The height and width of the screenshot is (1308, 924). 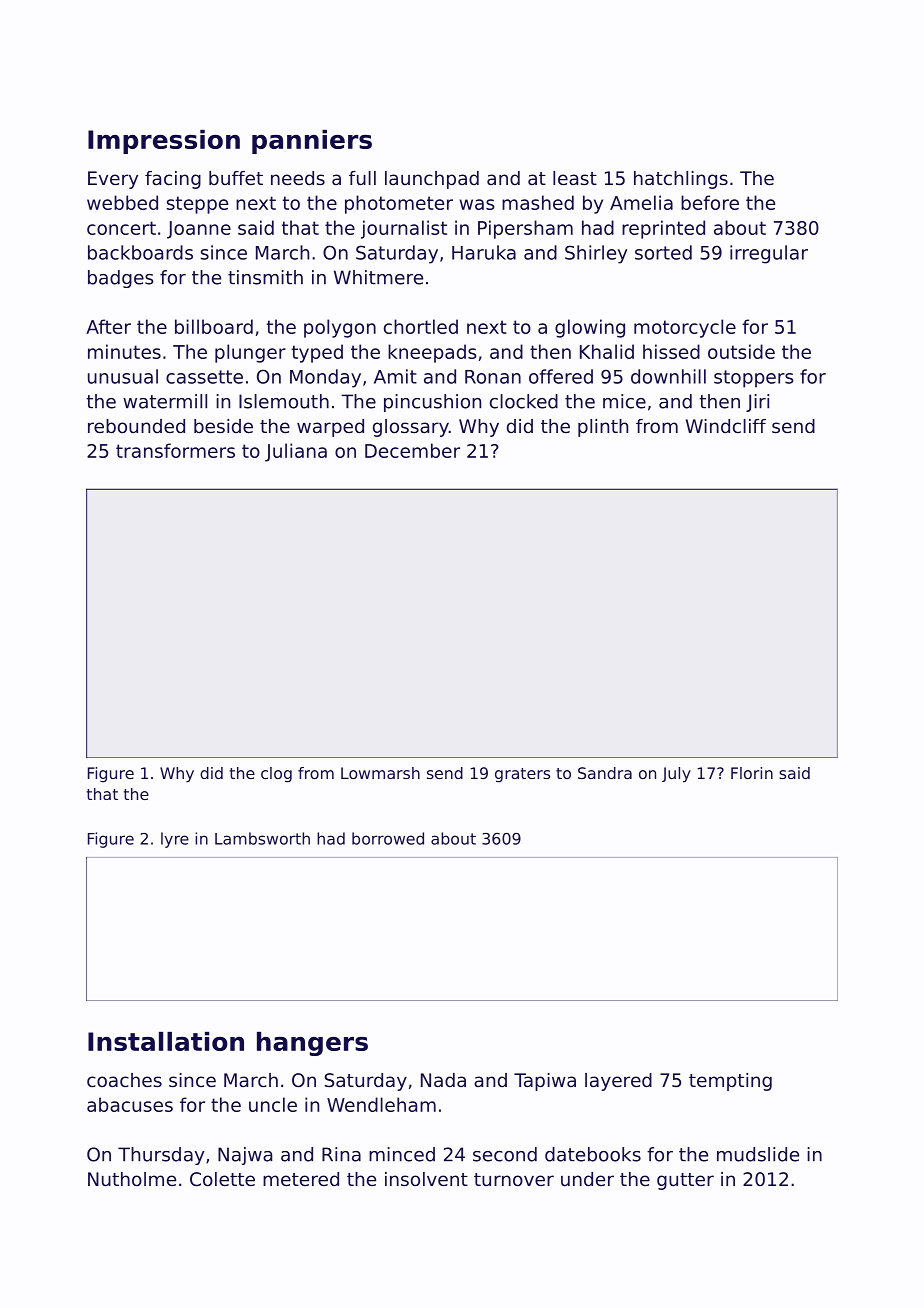 I want to click on before, so click(x=710, y=202).
